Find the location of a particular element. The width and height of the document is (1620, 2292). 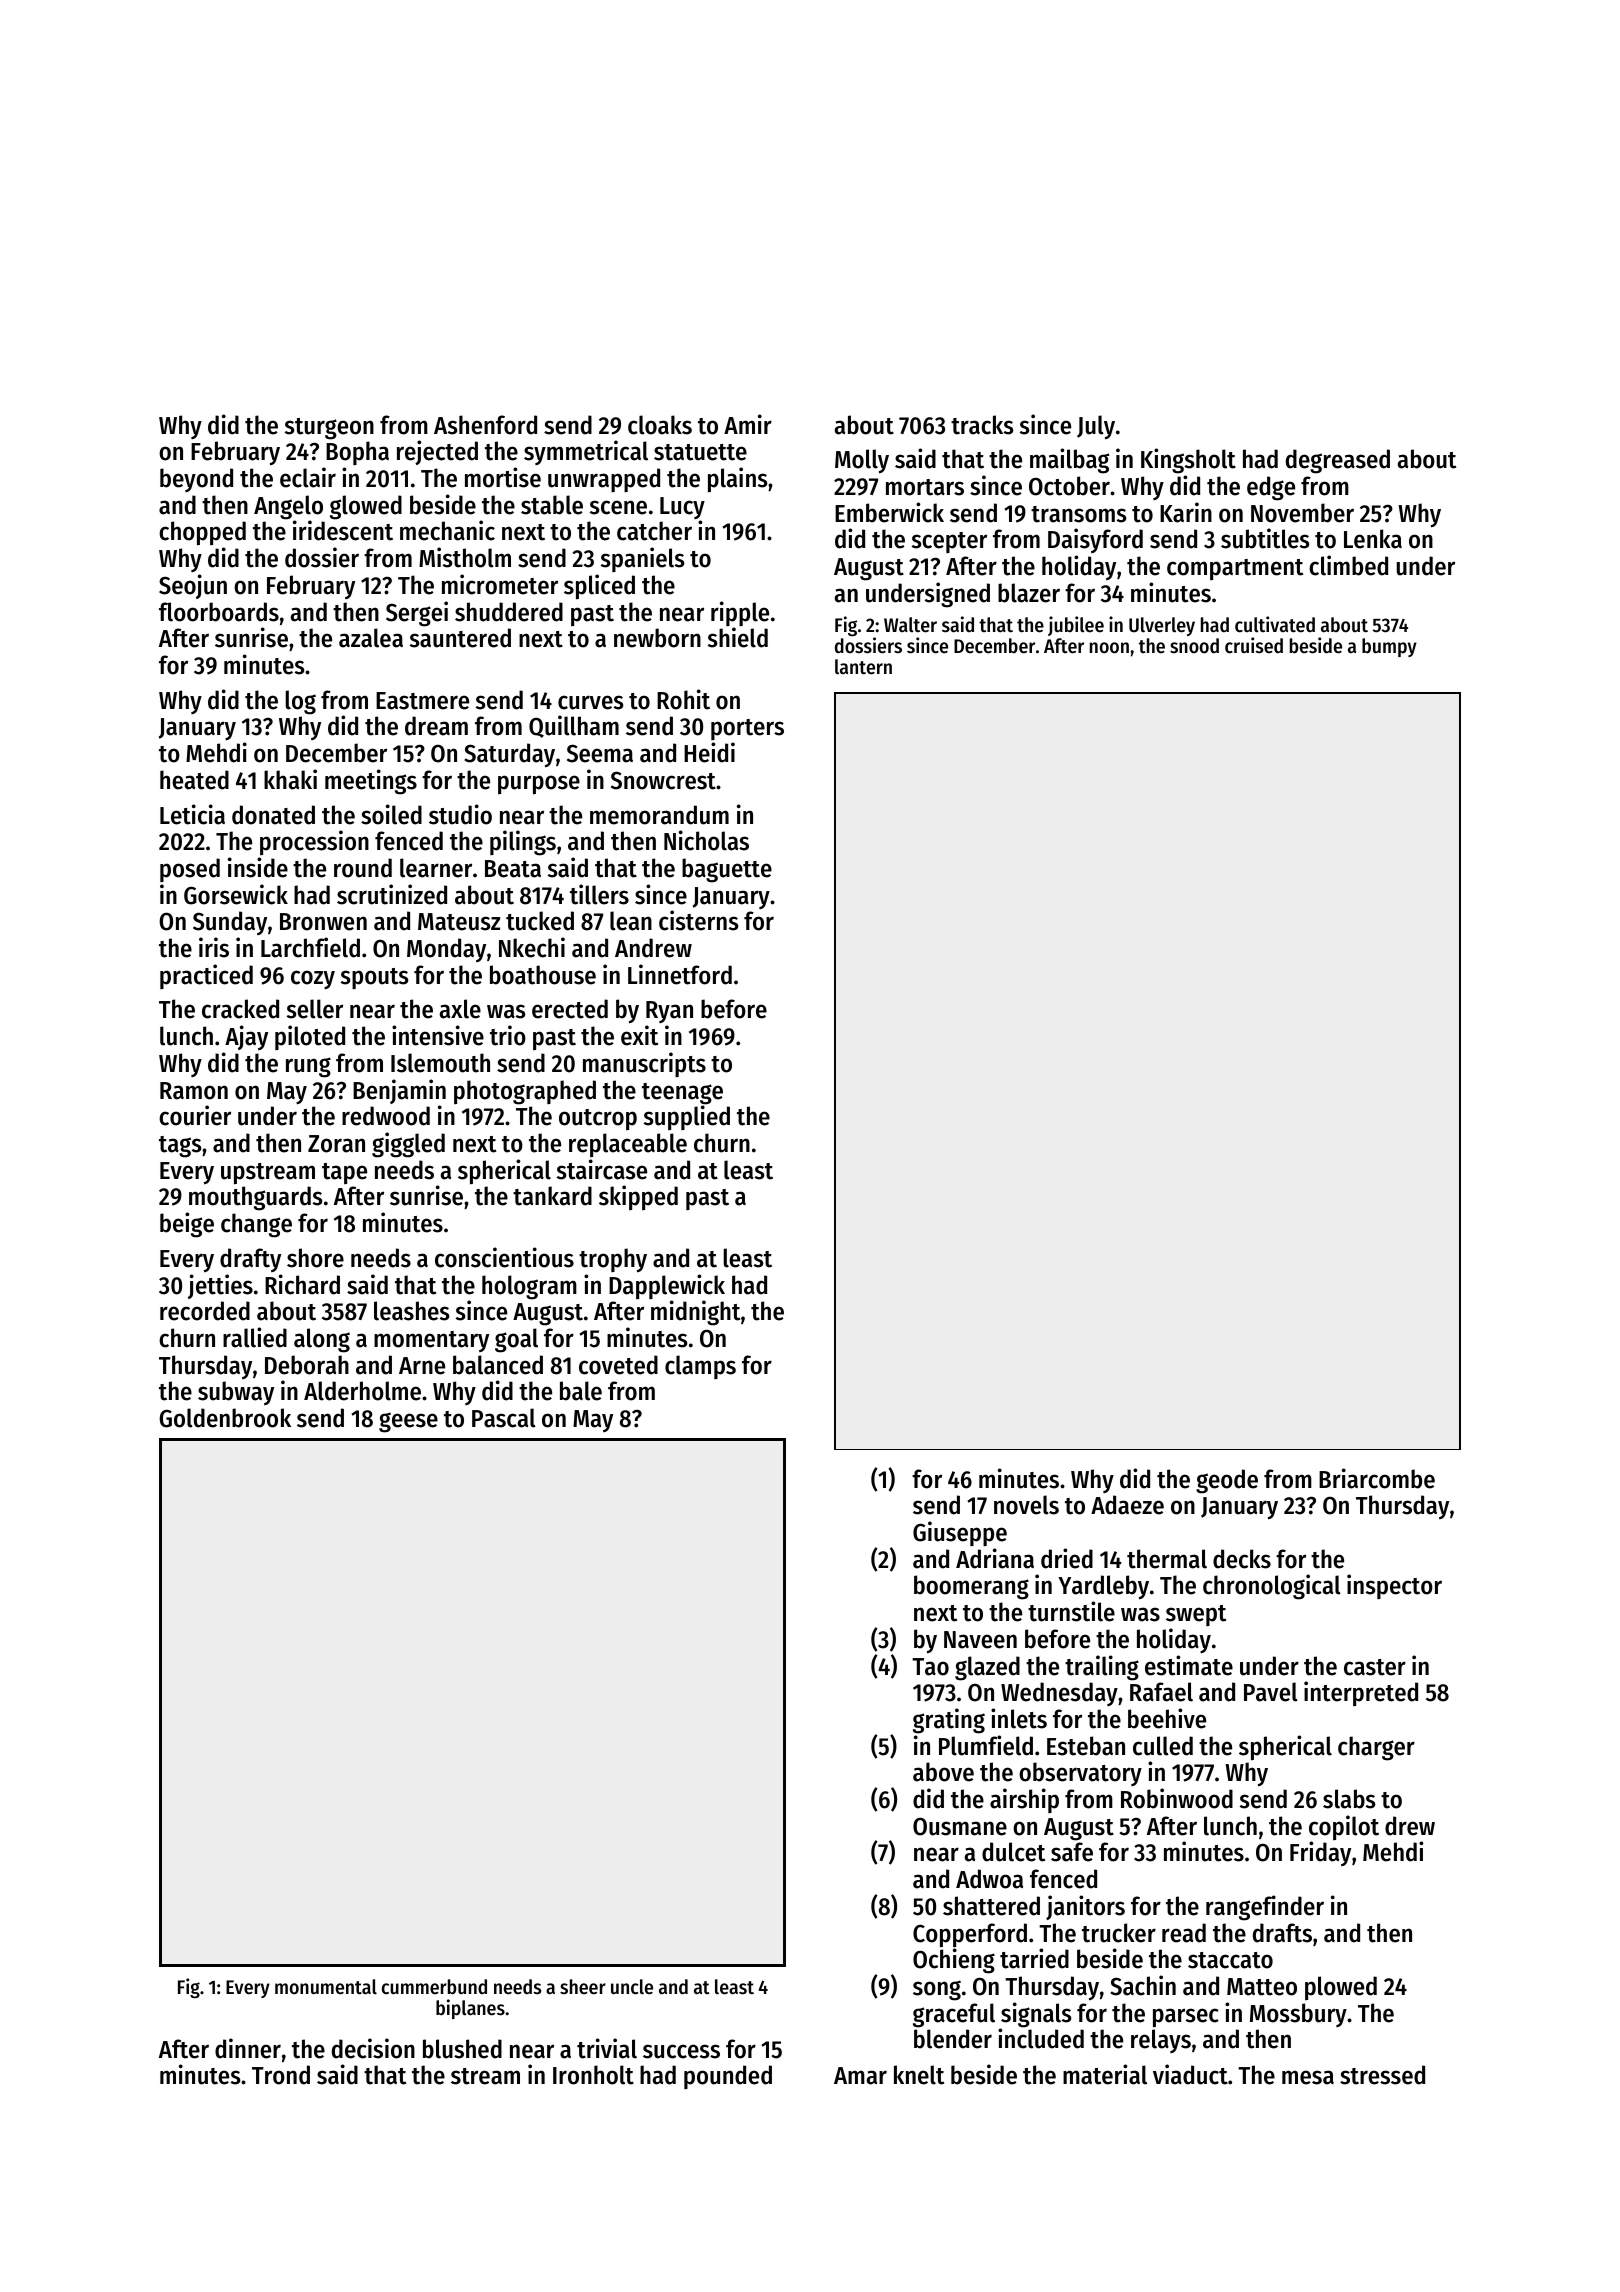

supplied is located at coordinates (687, 1117).
